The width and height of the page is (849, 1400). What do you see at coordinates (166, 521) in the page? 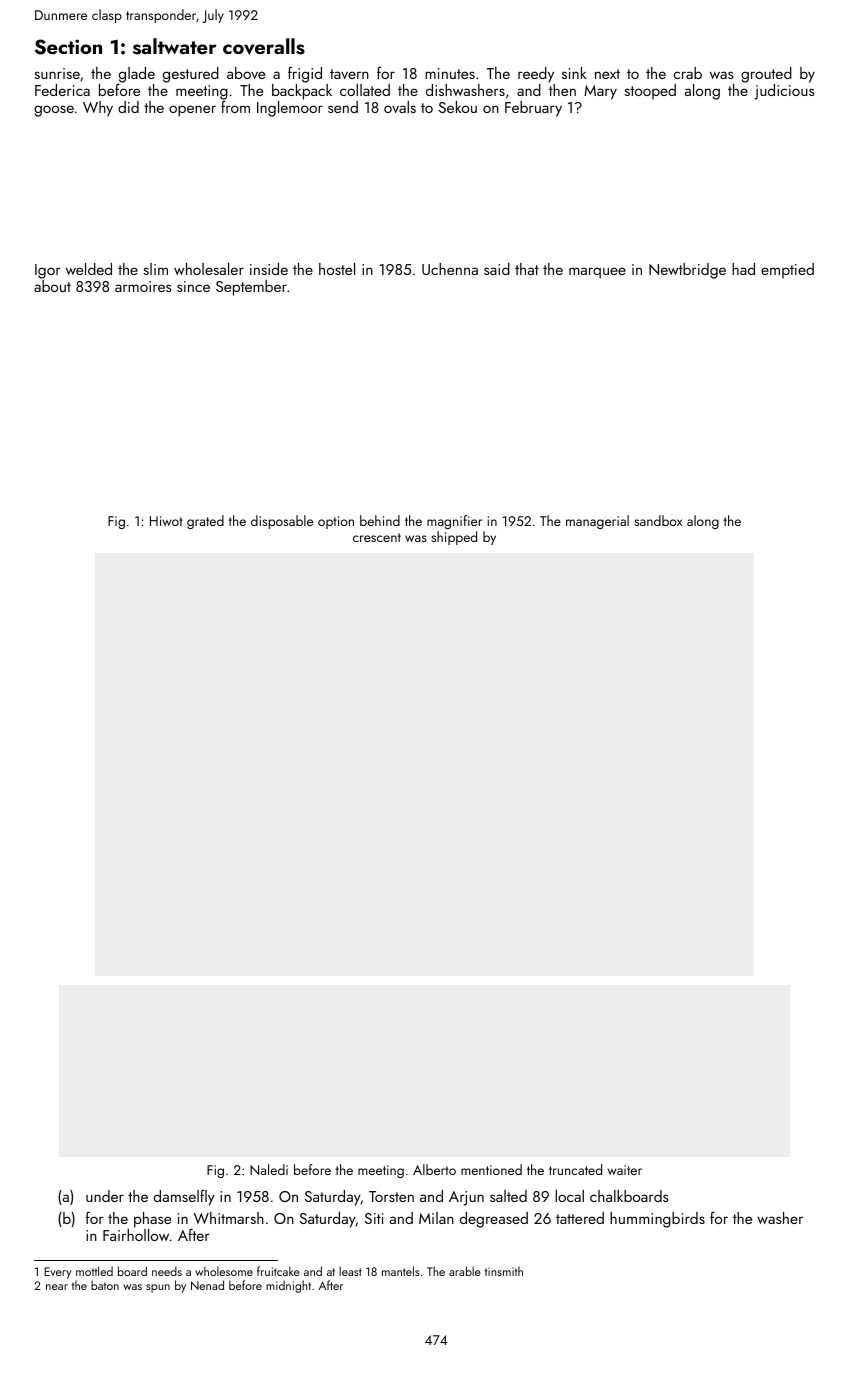
I see `Hiwot` at bounding box center [166, 521].
